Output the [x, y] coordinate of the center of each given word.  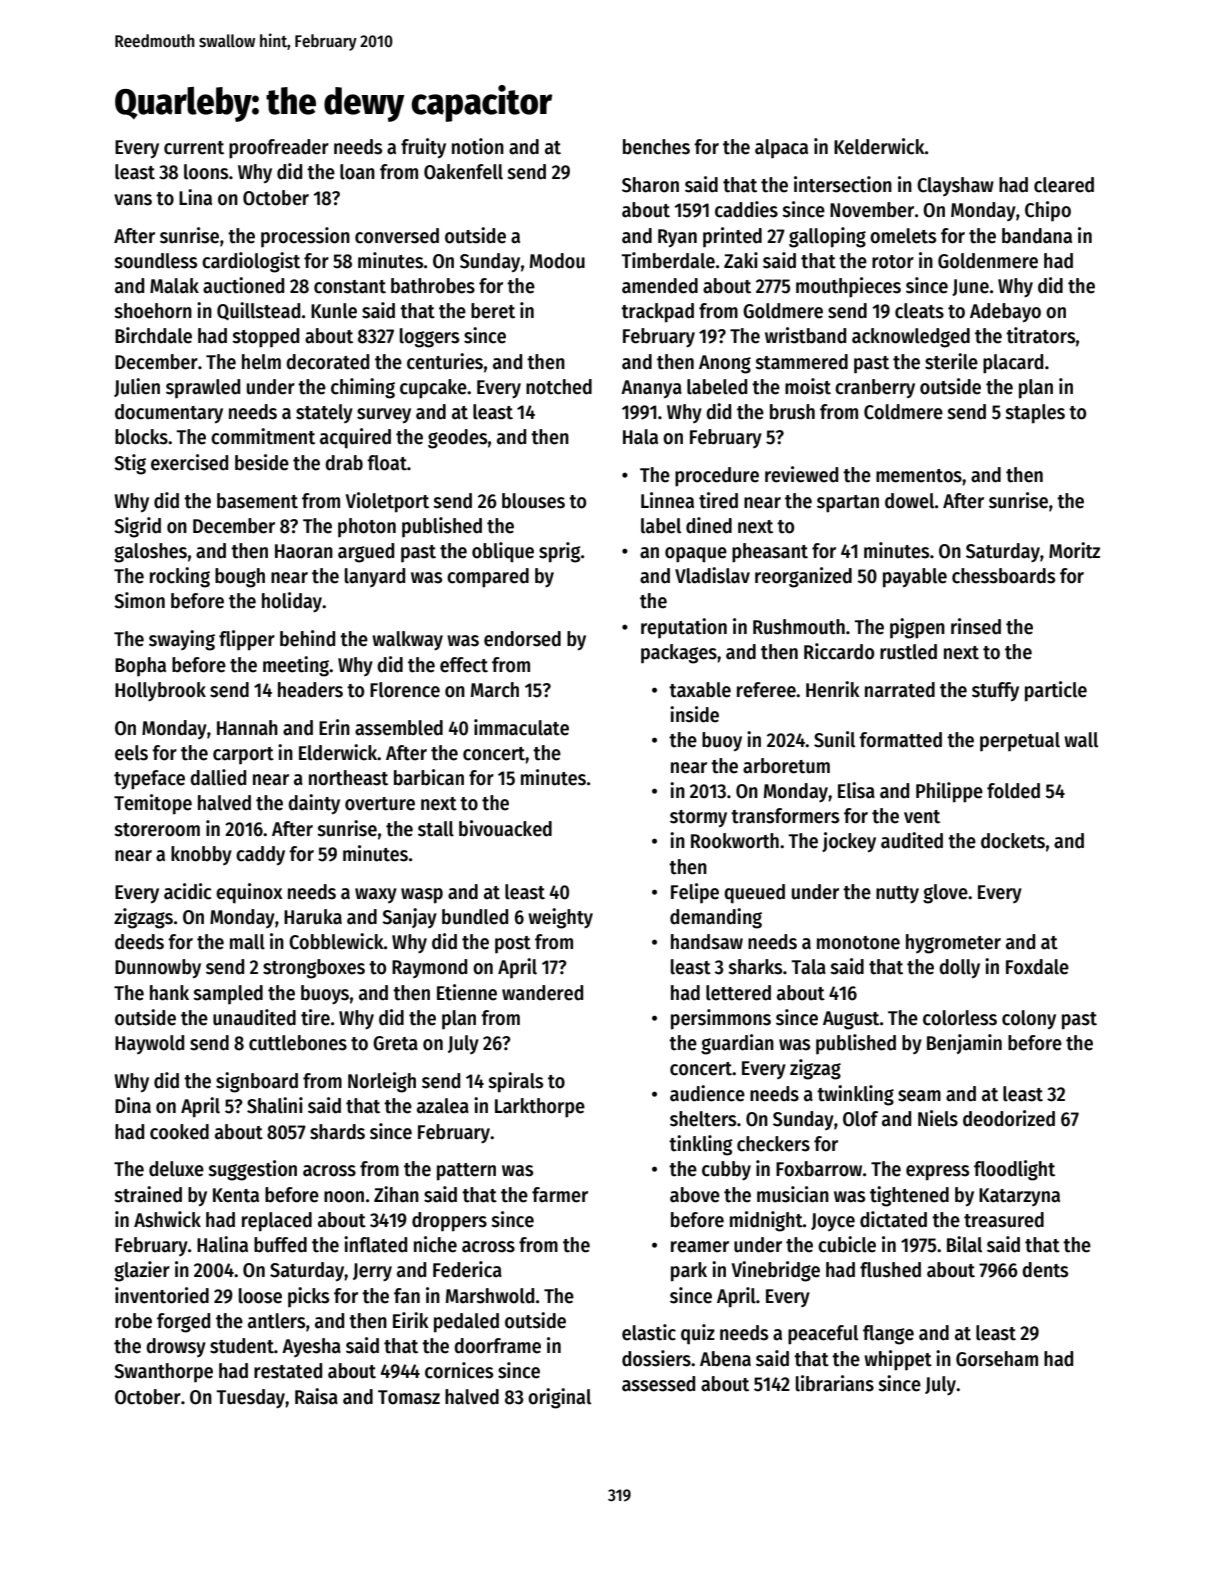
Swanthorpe [163, 1373]
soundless [155, 261]
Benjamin [964, 1044]
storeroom [157, 830]
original [559, 1398]
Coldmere [903, 412]
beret [493, 311]
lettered [738, 993]
